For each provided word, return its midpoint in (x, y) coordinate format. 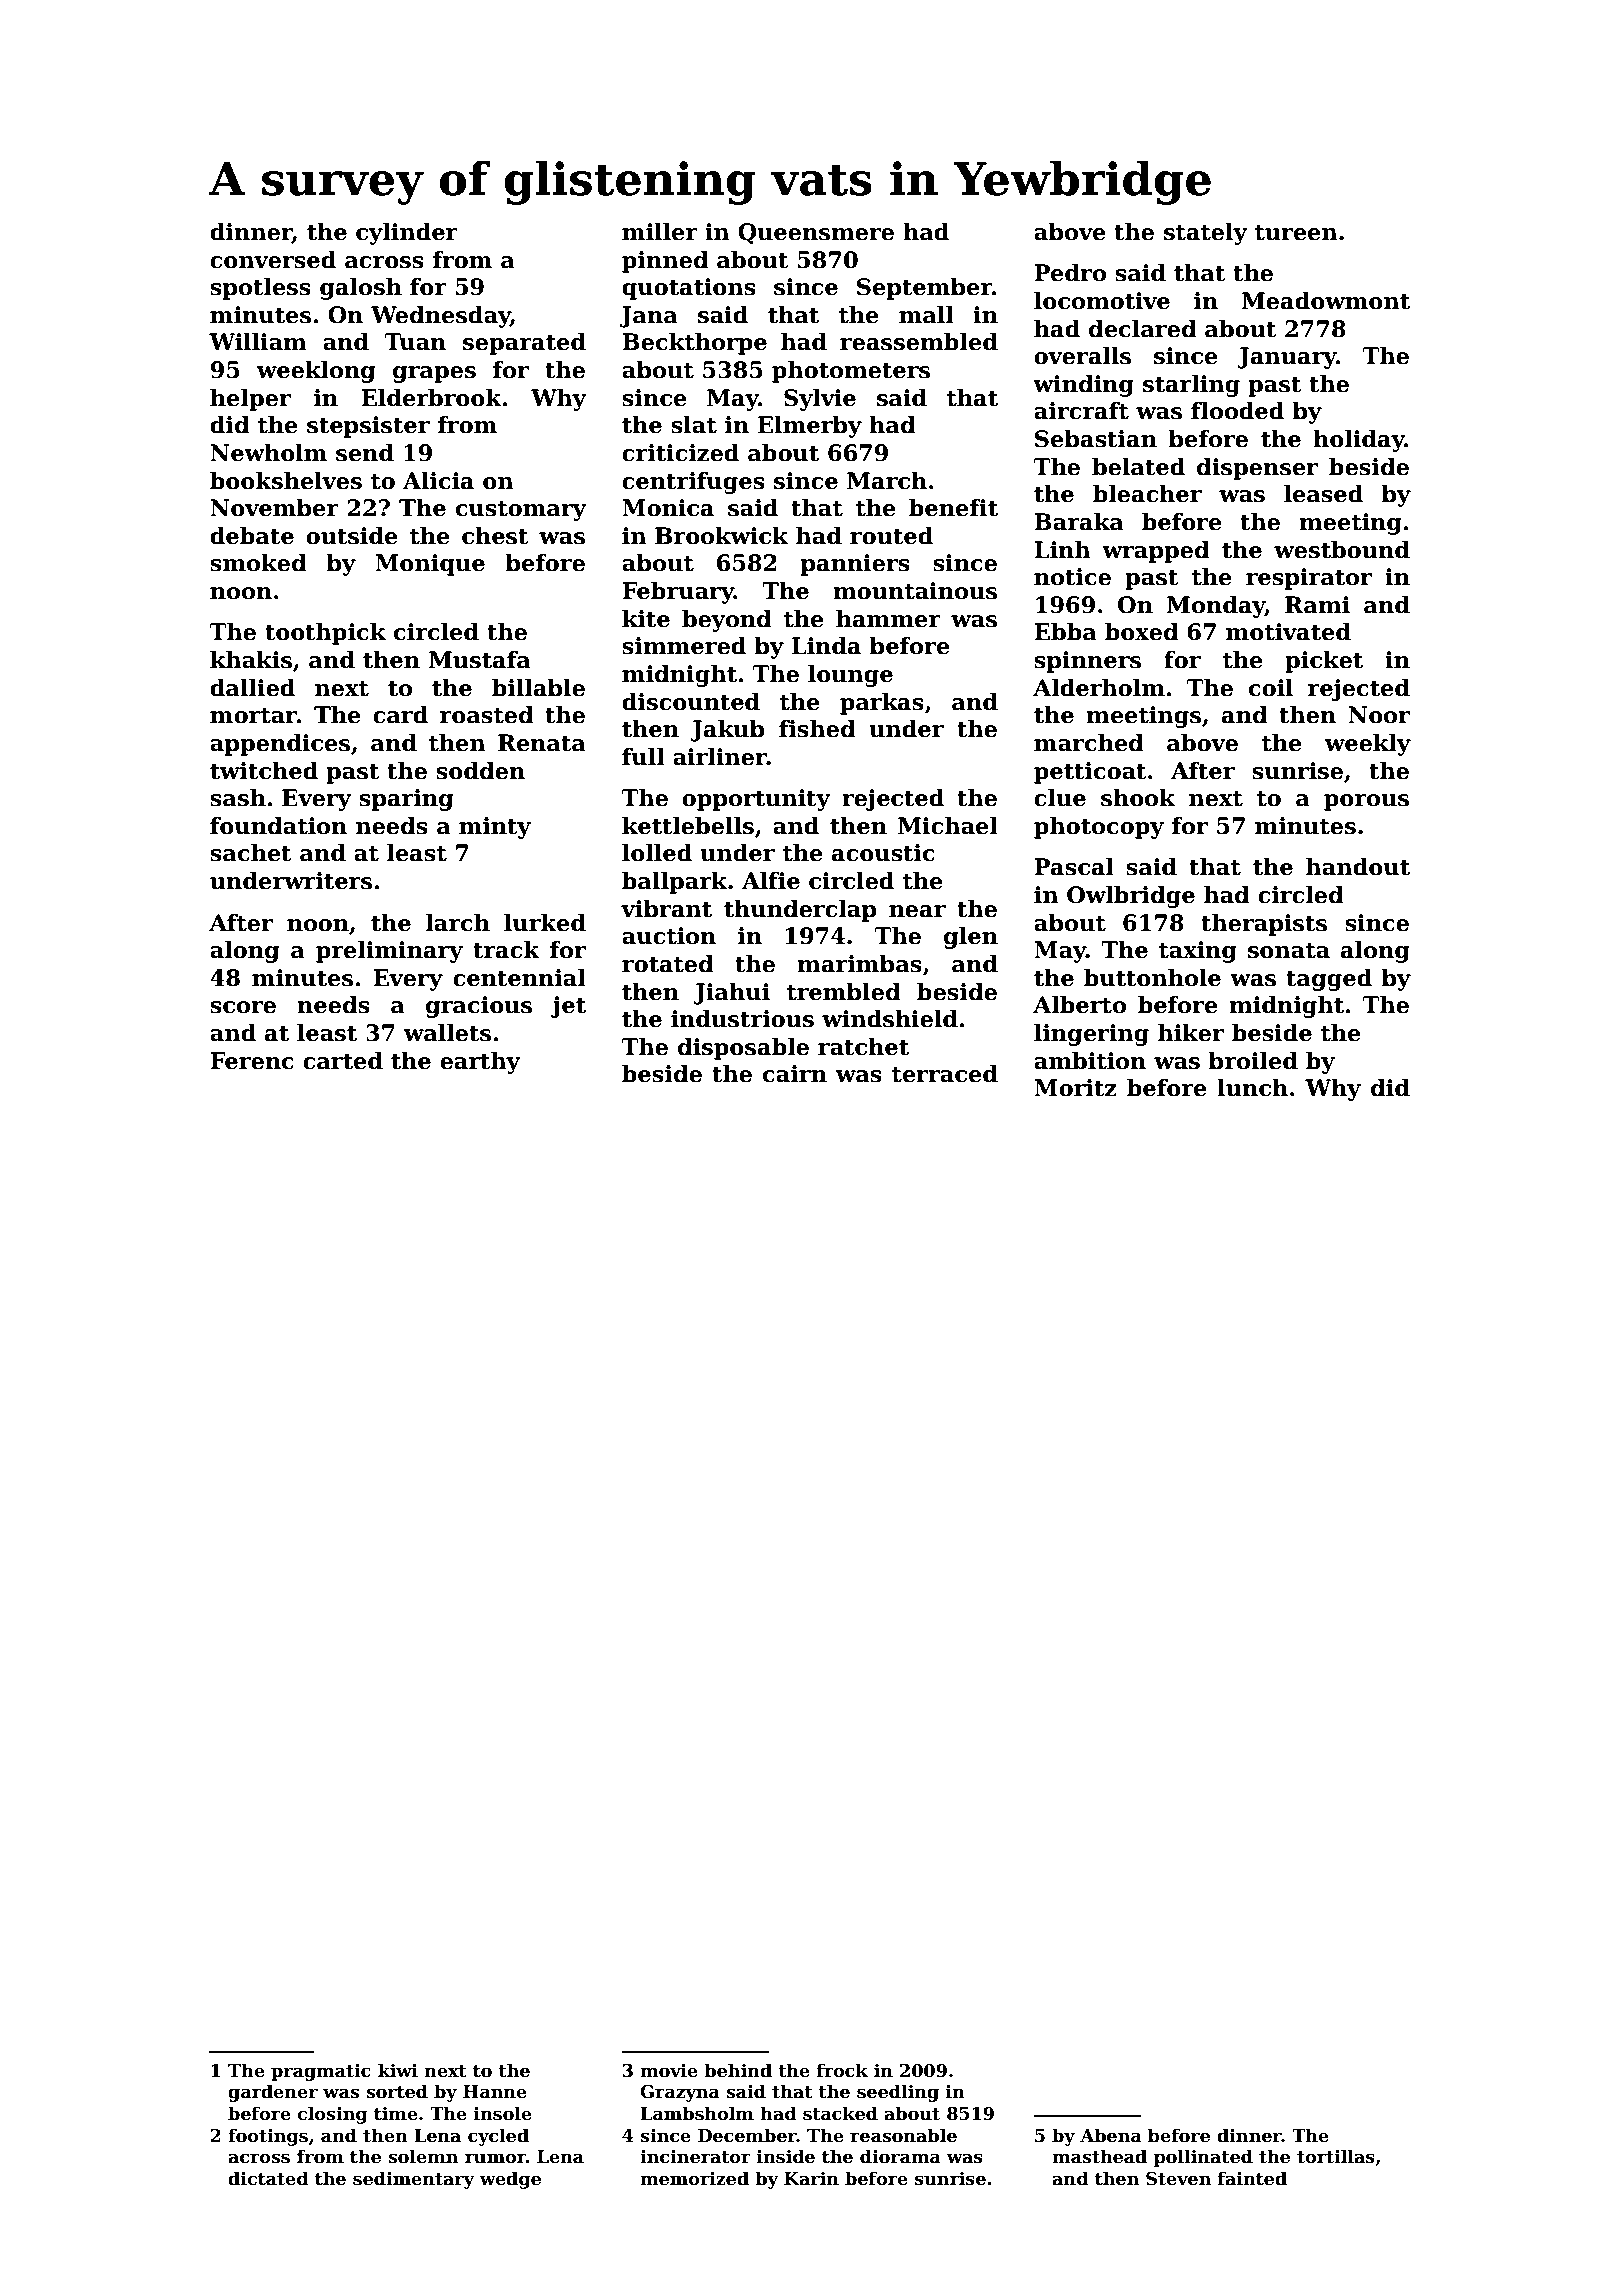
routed (891, 536)
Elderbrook (431, 398)
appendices (280, 745)
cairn (795, 1074)
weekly (1368, 745)
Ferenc (252, 1061)
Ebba (1065, 632)
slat (694, 425)
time (396, 2114)
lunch (1252, 1088)
